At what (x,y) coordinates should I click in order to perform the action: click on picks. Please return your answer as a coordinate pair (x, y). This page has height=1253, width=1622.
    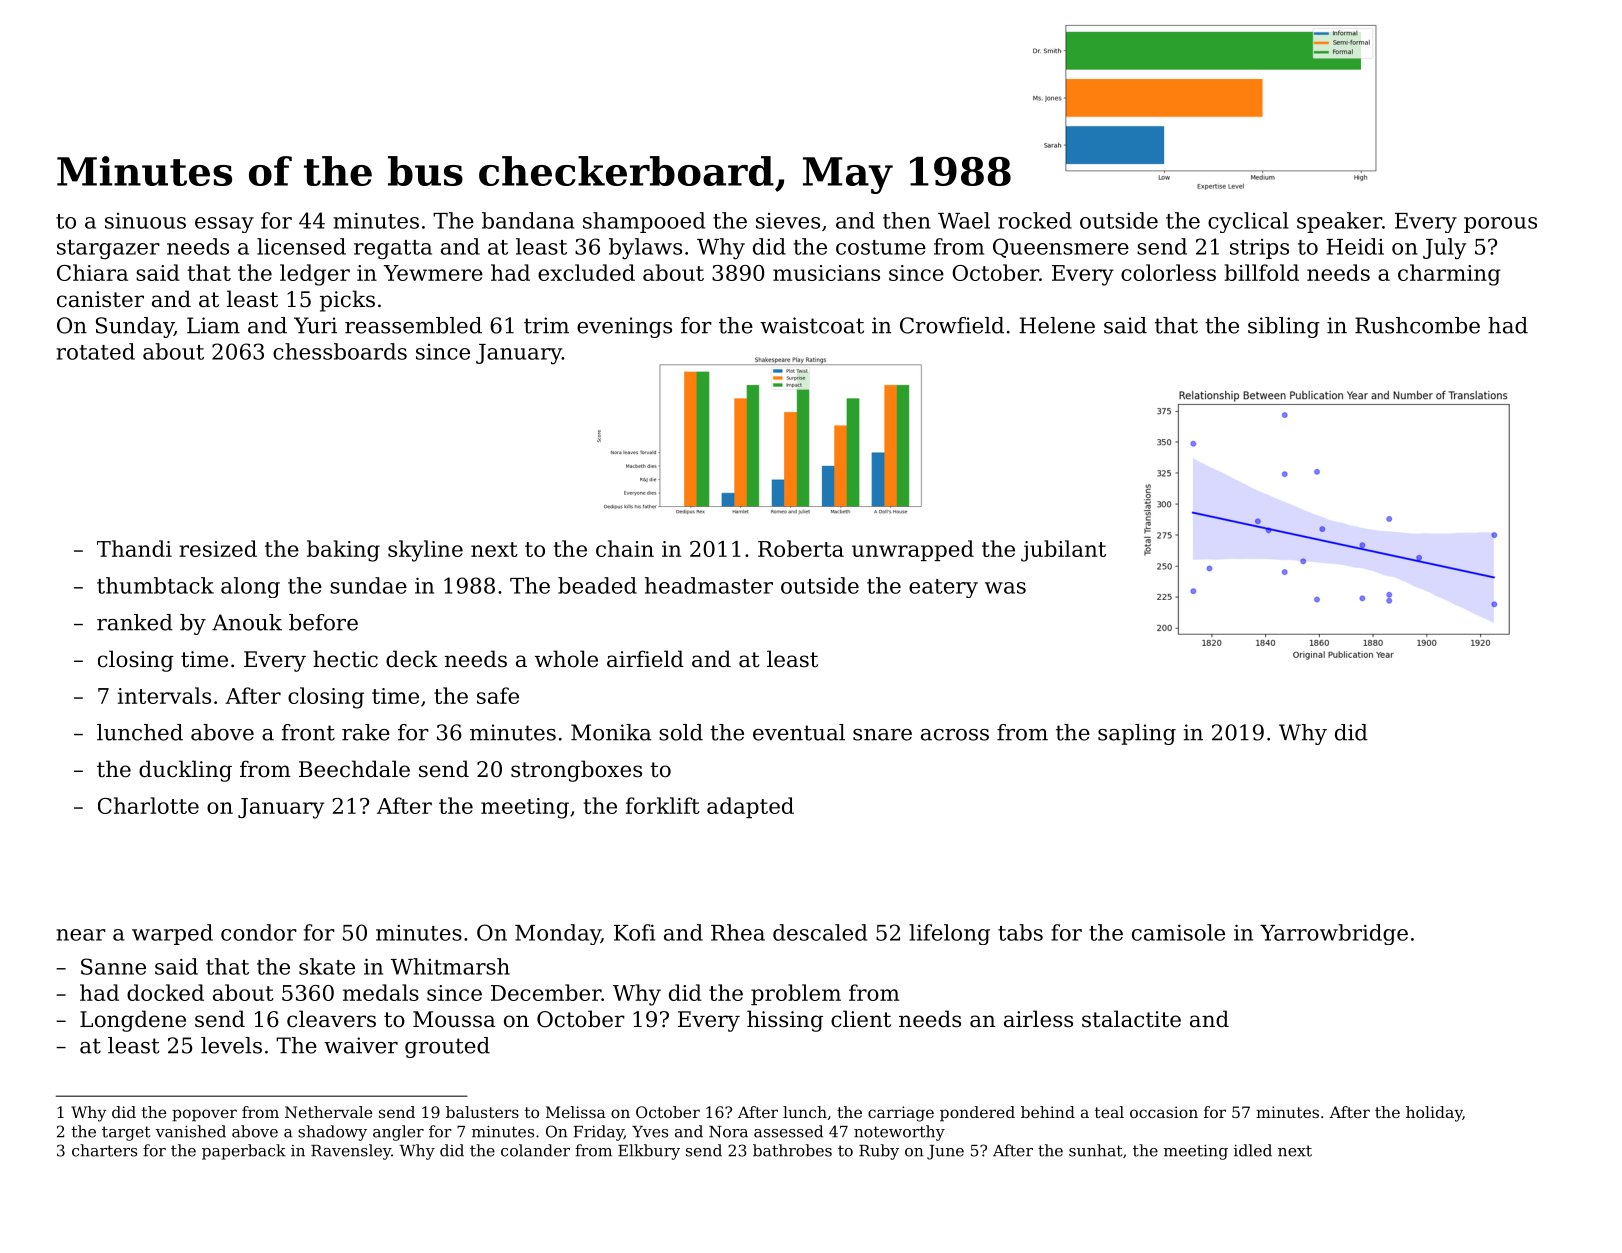
    Looking at the image, I should click on (347, 301).
